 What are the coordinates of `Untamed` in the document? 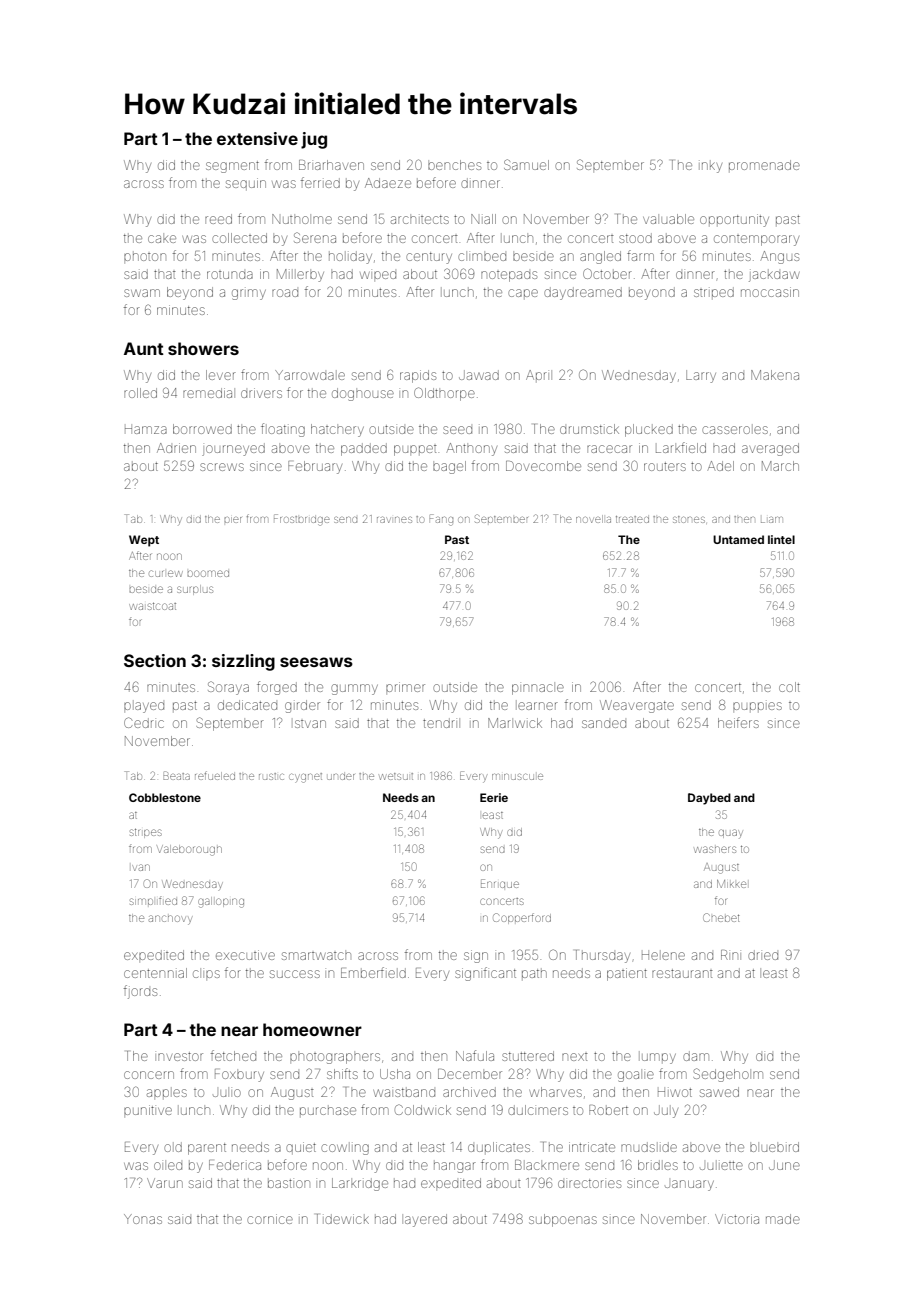 It's located at (738, 539).
